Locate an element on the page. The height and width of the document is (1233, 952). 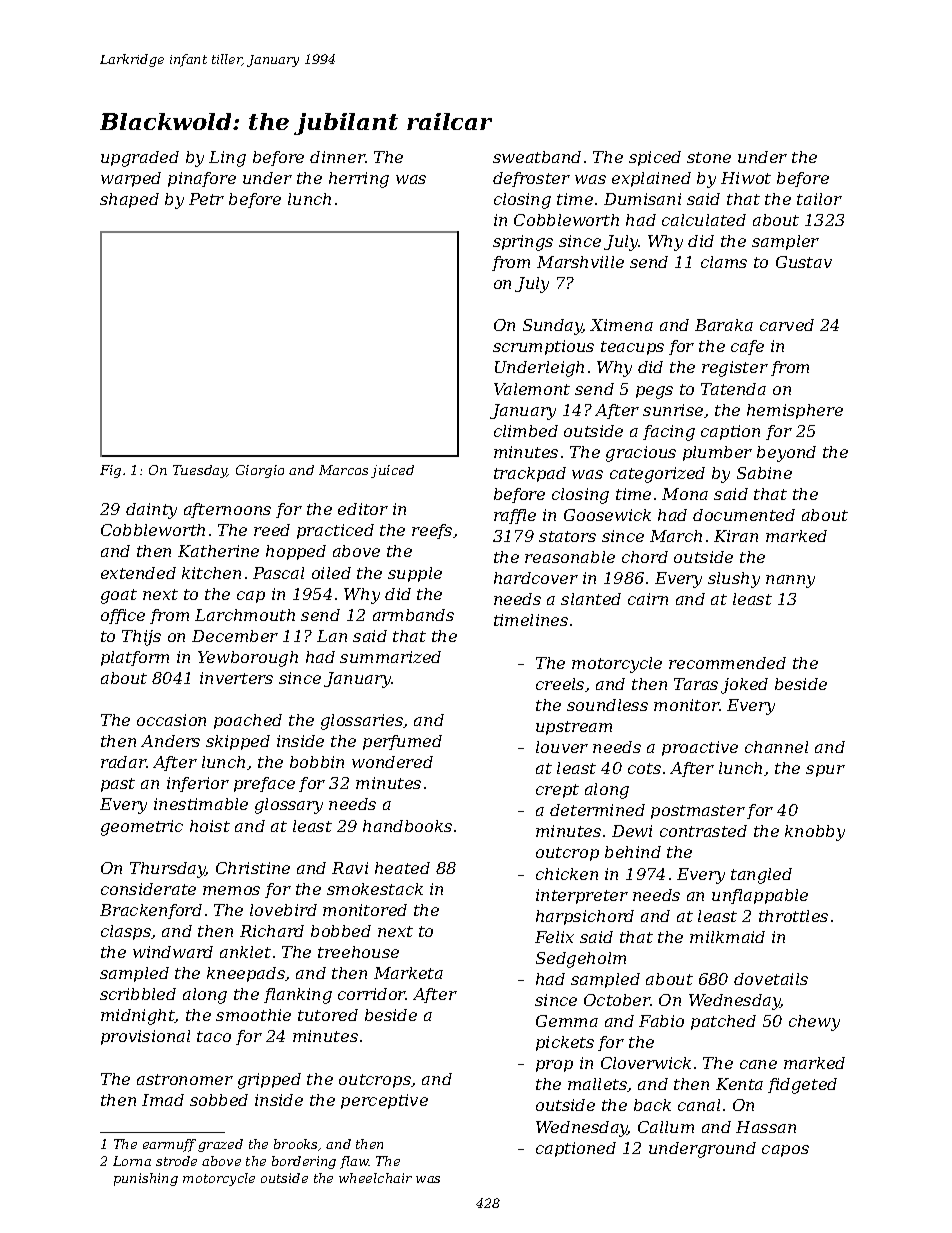
Marcos is located at coordinates (343, 470).
